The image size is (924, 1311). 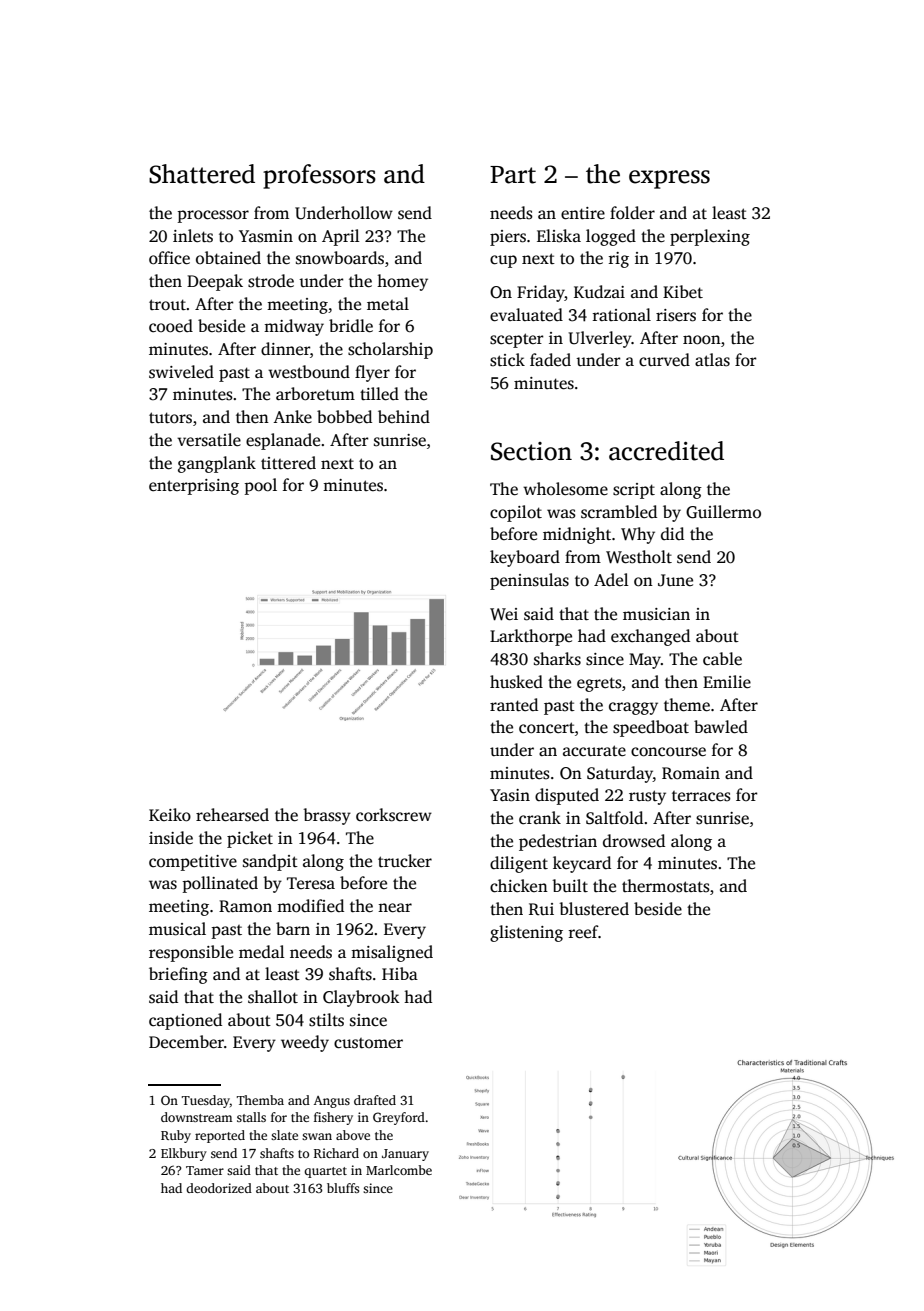 I want to click on Marlcombe, so click(x=399, y=1170).
